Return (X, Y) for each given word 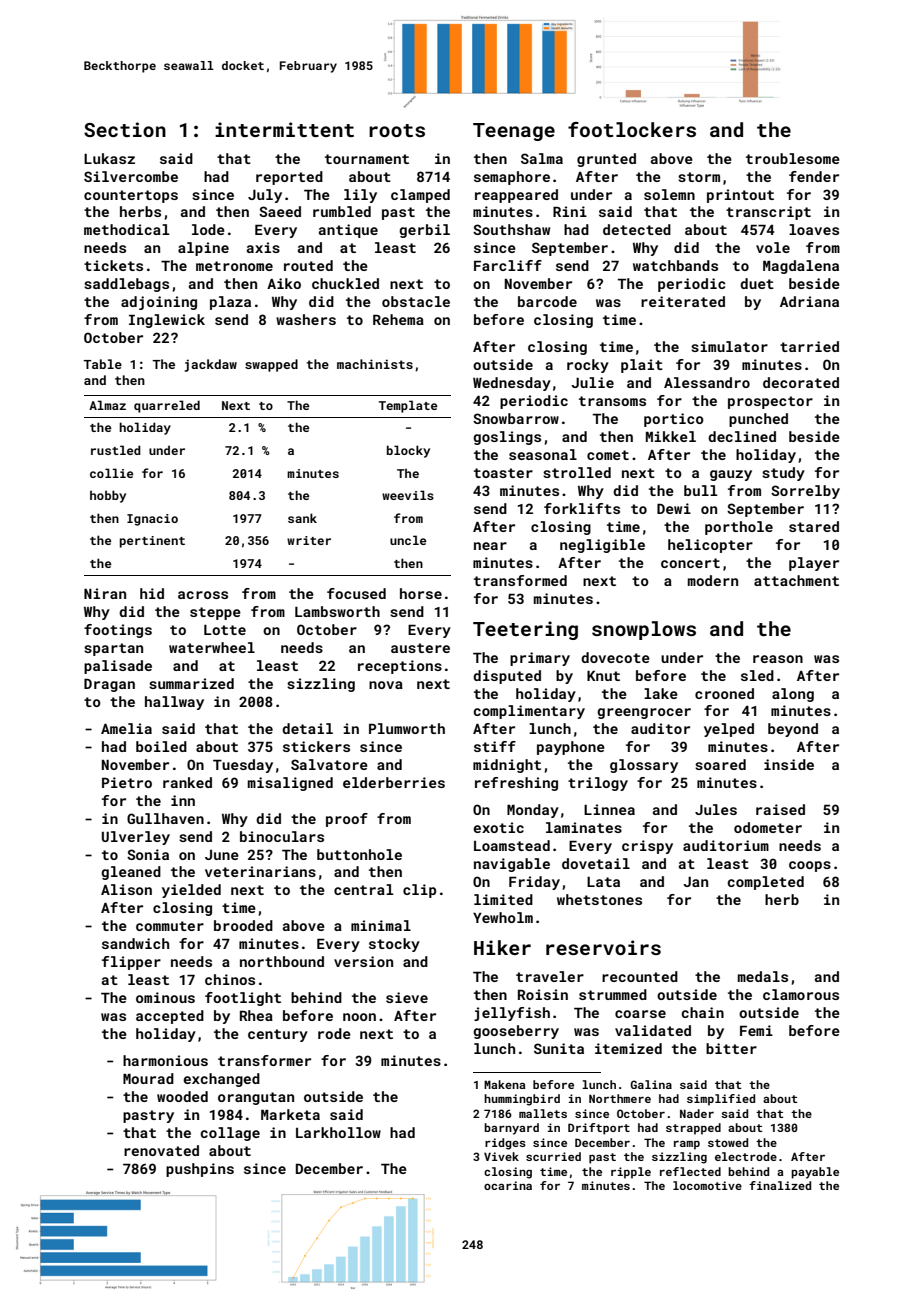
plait (642, 366)
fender (814, 176)
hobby (108, 496)
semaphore (512, 178)
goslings (507, 438)
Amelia (126, 728)
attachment (796, 580)
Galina (651, 1084)
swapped (271, 365)
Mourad (148, 1078)
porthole (739, 528)
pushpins (200, 1170)
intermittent (284, 129)
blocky (408, 451)
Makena (504, 1084)
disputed (507, 677)
